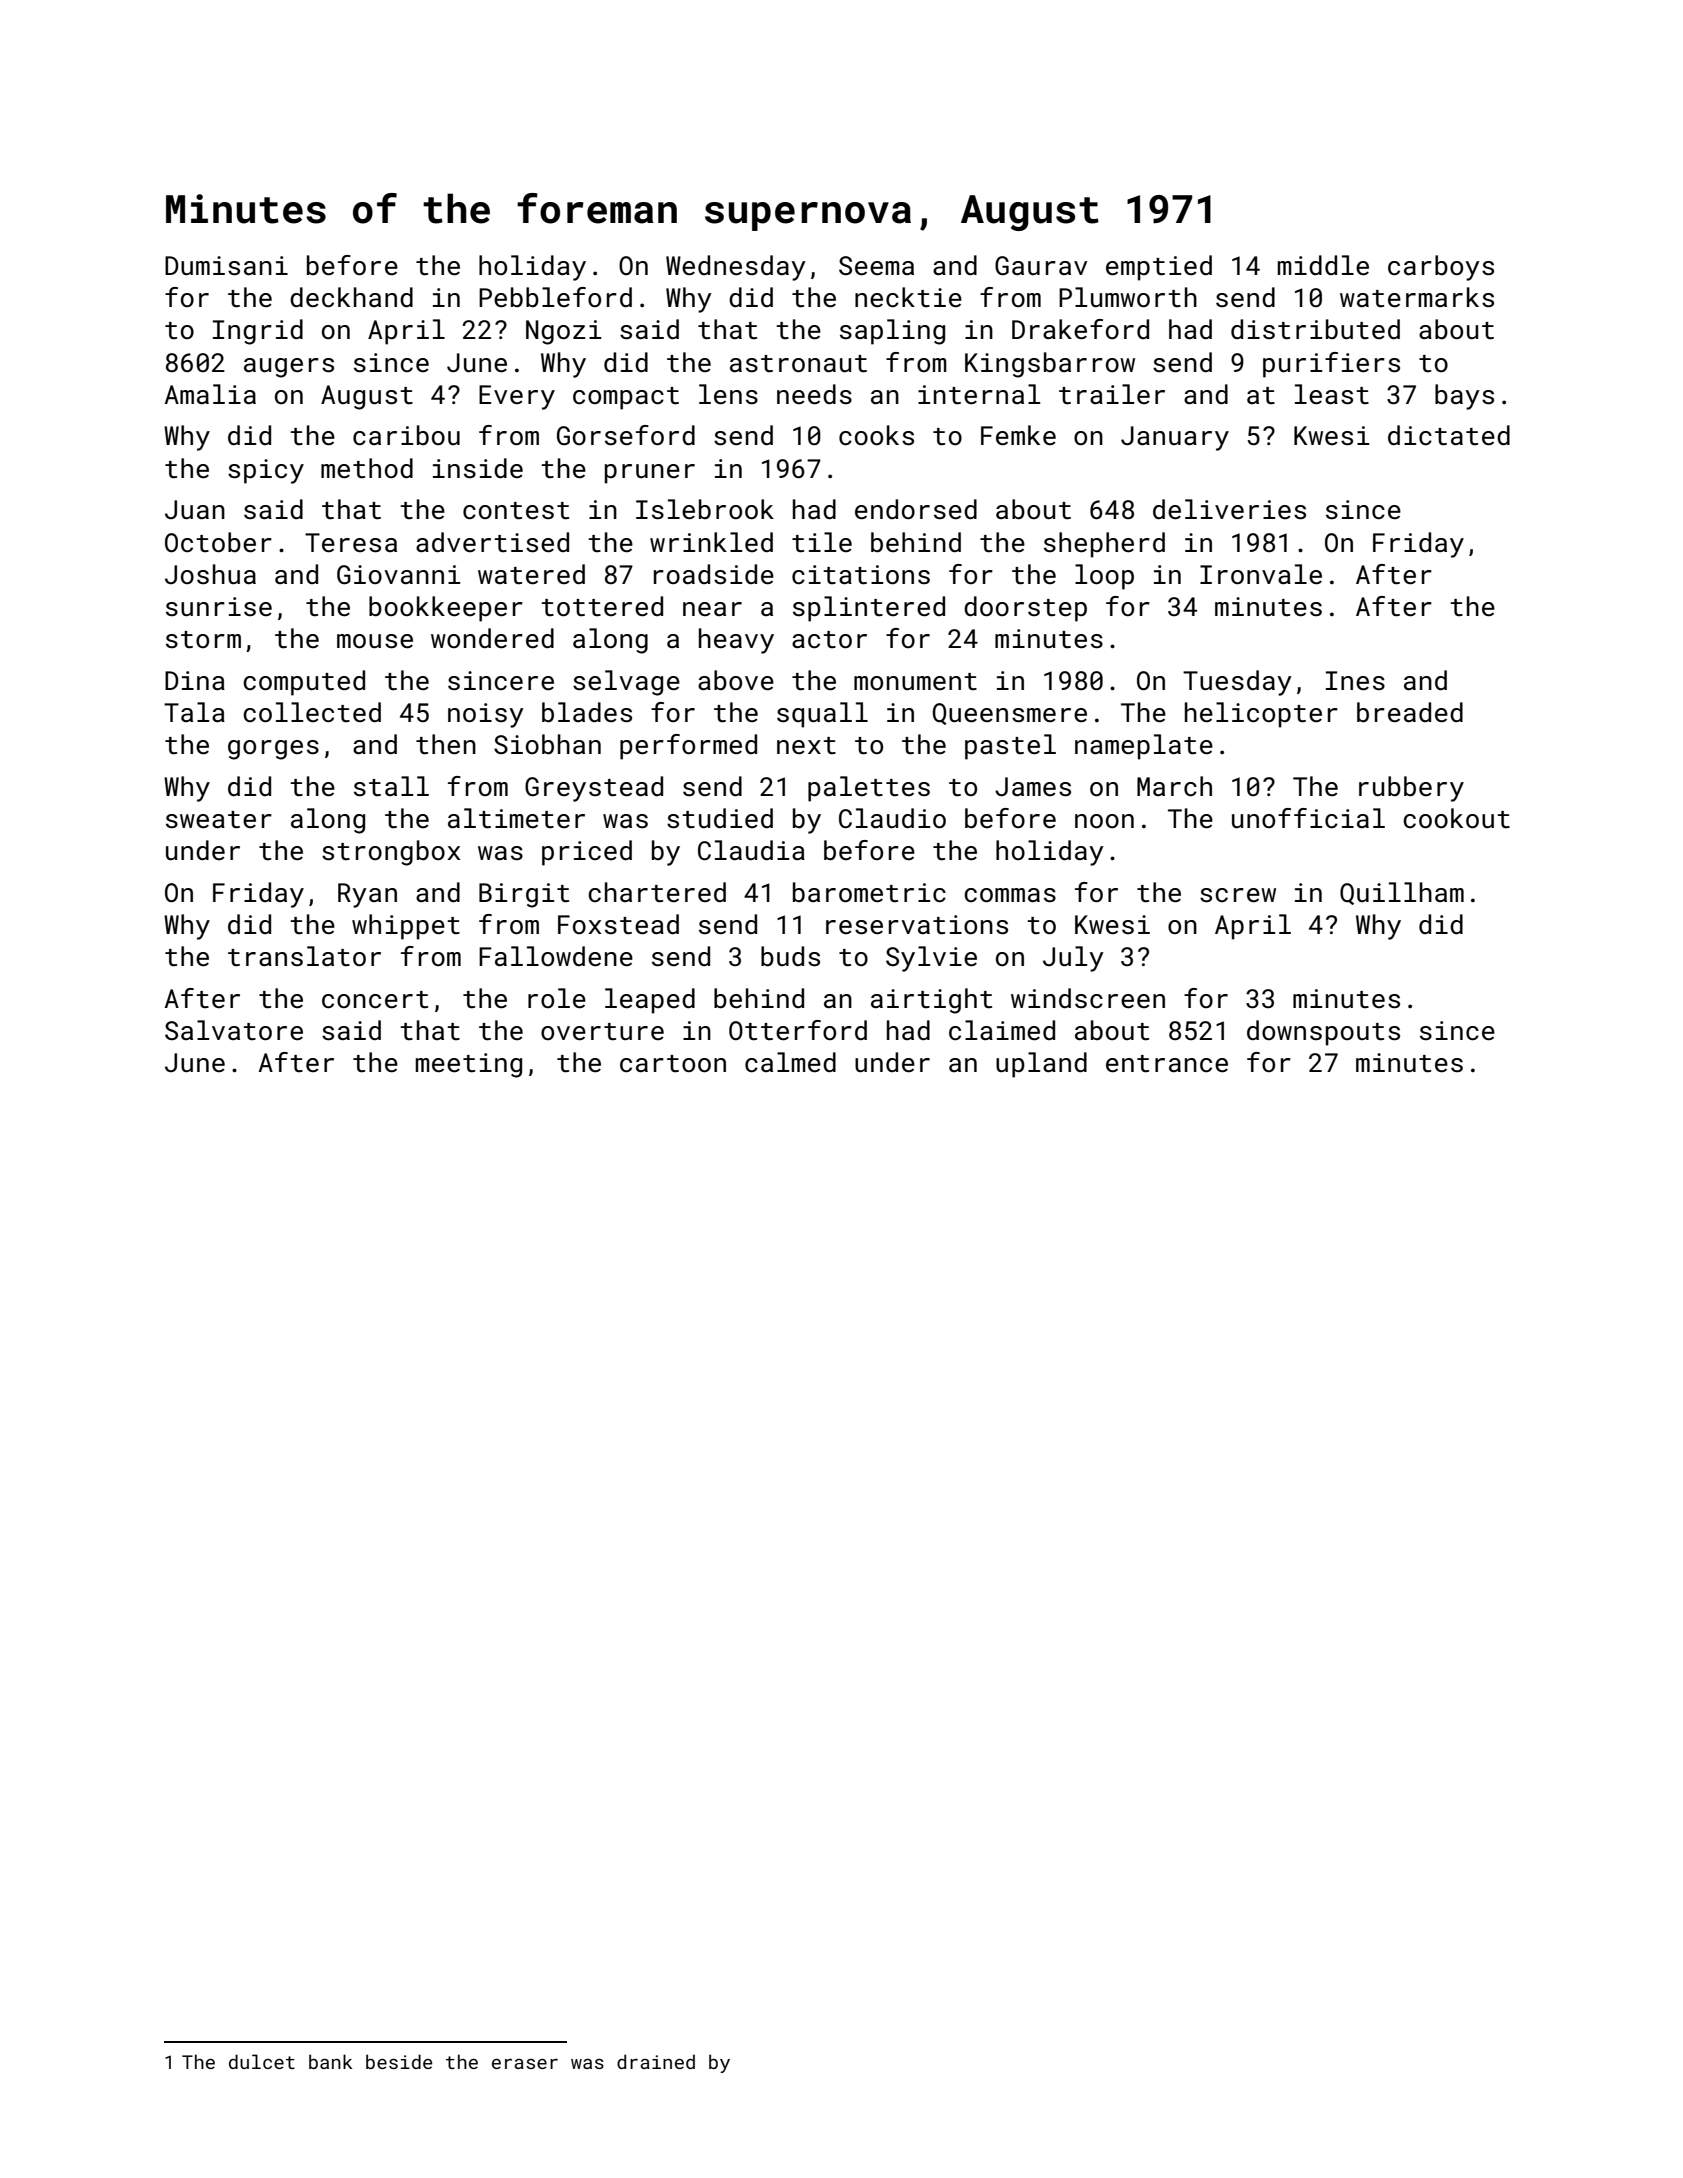 The height and width of the screenshot is (2178, 1683). Describe the element at coordinates (330, 2061) in the screenshot. I see `bank` at that location.
